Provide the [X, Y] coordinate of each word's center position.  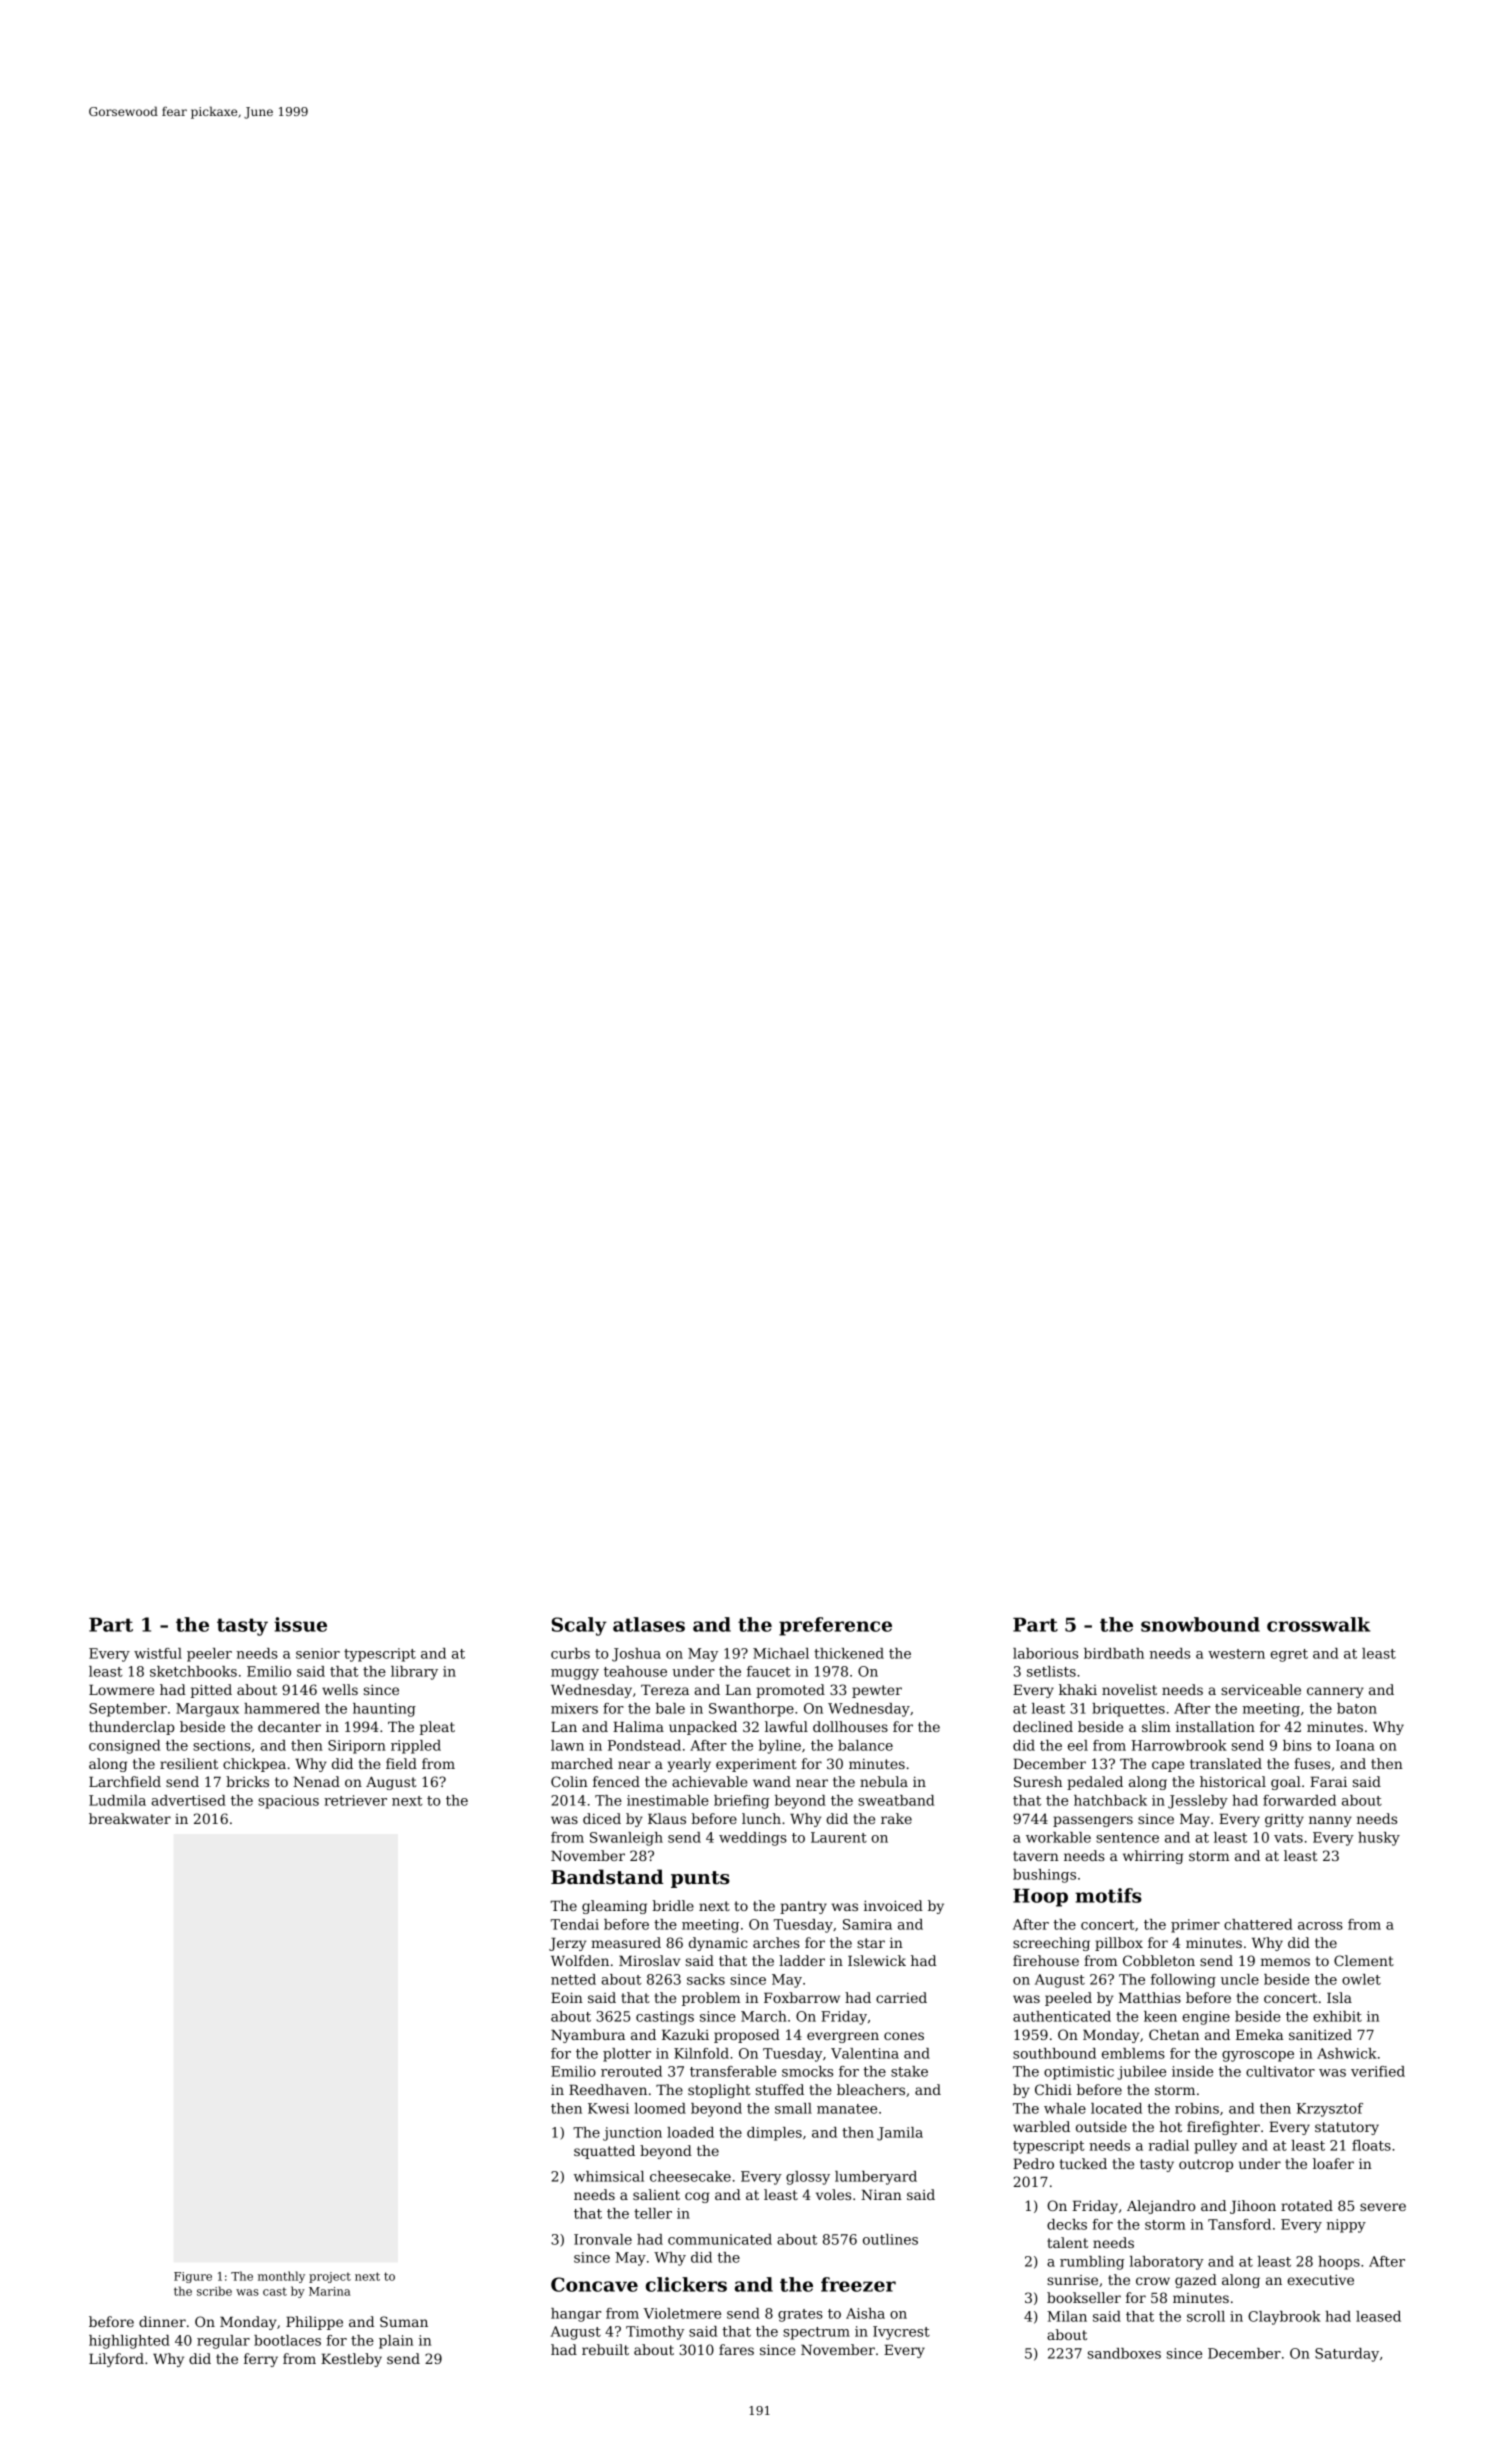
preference [835, 1626]
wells [340, 1689]
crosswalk [1318, 1624]
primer [1195, 1926]
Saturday [1347, 2355]
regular [223, 2342]
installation [1215, 1726]
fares [736, 2349]
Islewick [877, 1960]
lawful [786, 1726]
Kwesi [608, 2108]
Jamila [900, 2134]
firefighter [1223, 2128]
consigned [124, 1747]
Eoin [567, 1997]
